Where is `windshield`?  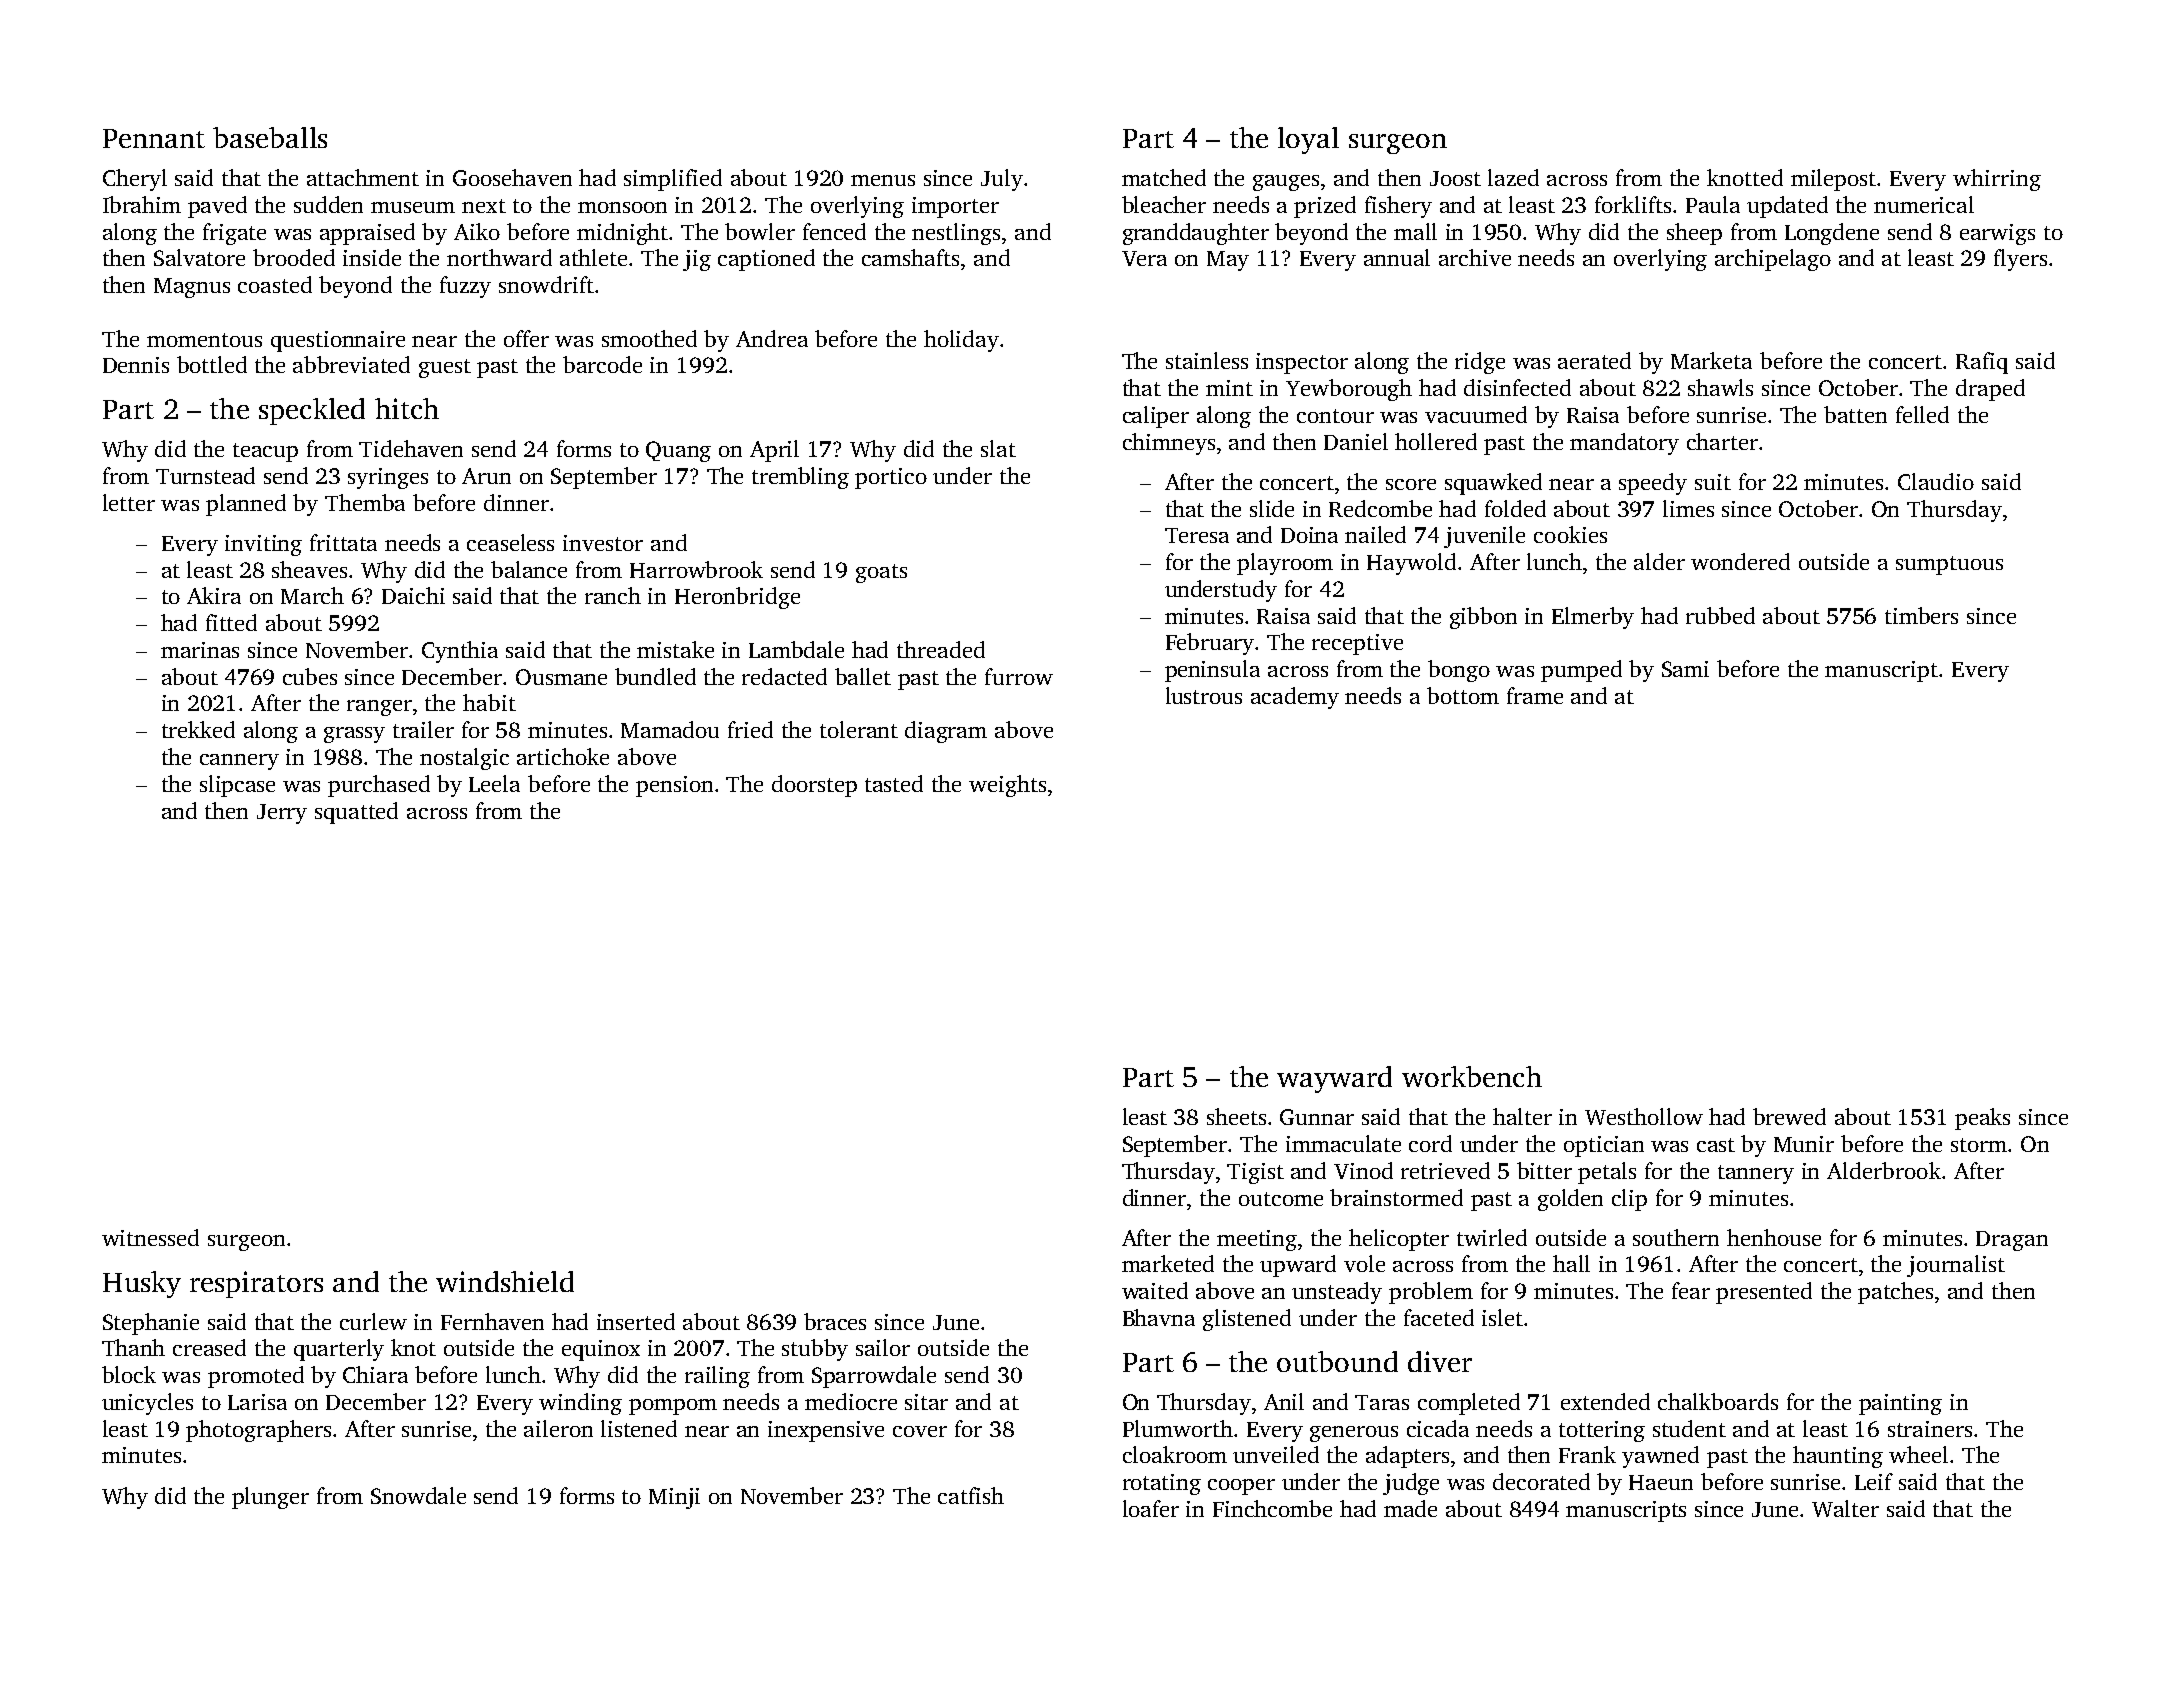
windshield is located at coordinates (505, 1281).
